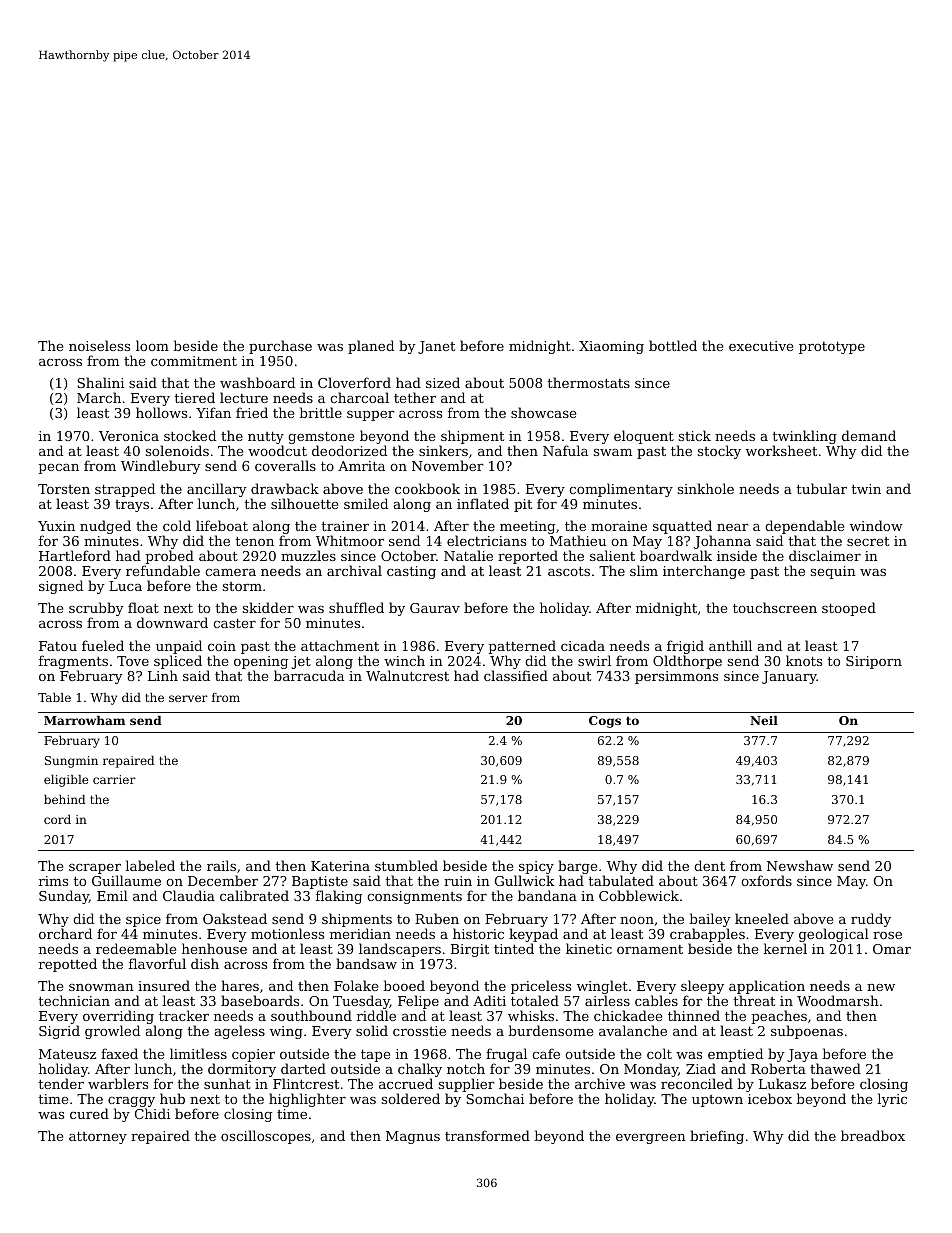 The image size is (952, 1233). Describe the element at coordinates (222, 525) in the document. I see `lifeboat` at that location.
